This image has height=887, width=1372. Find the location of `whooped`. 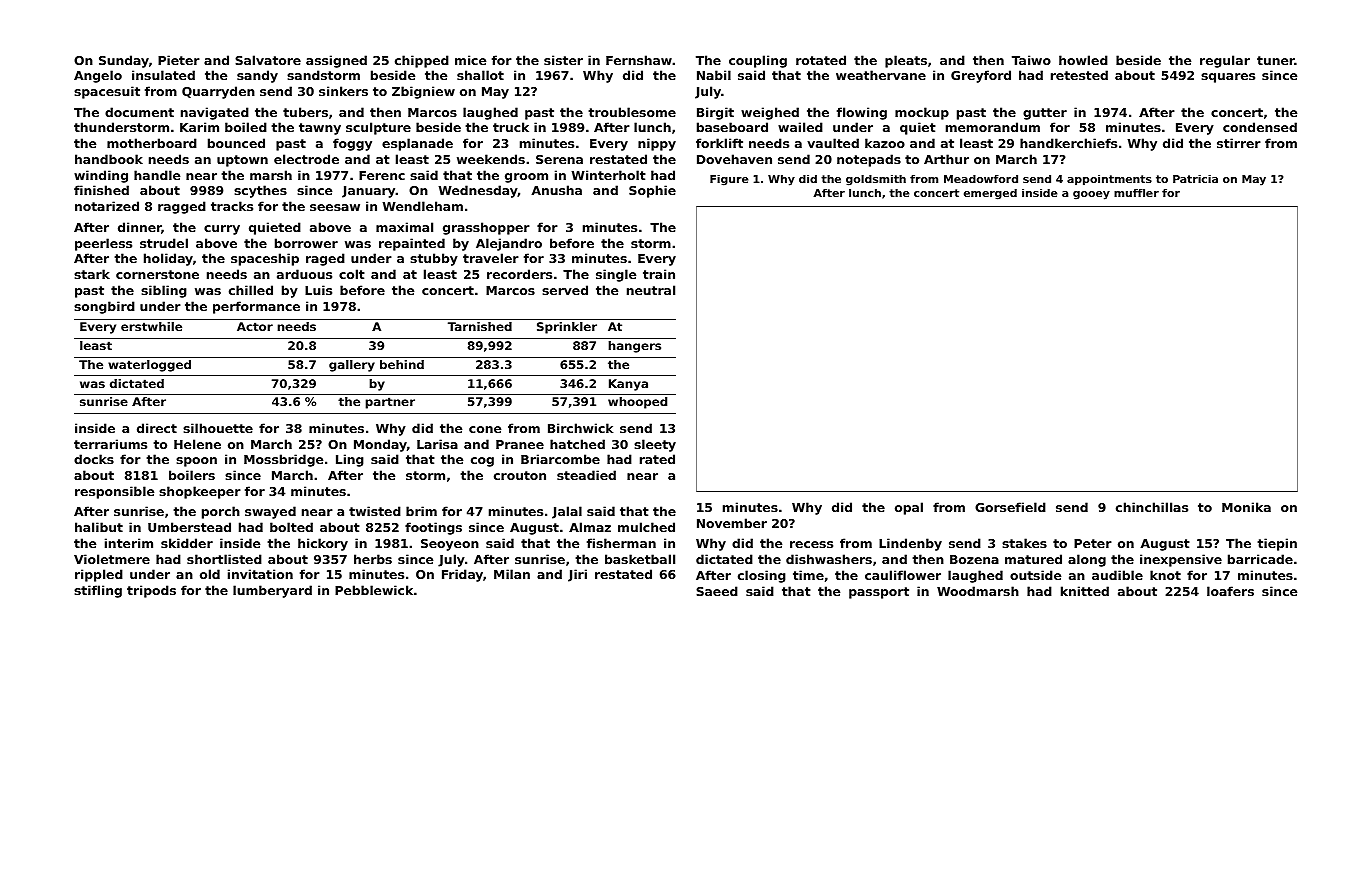

whooped is located at coordinates (637, 403).
